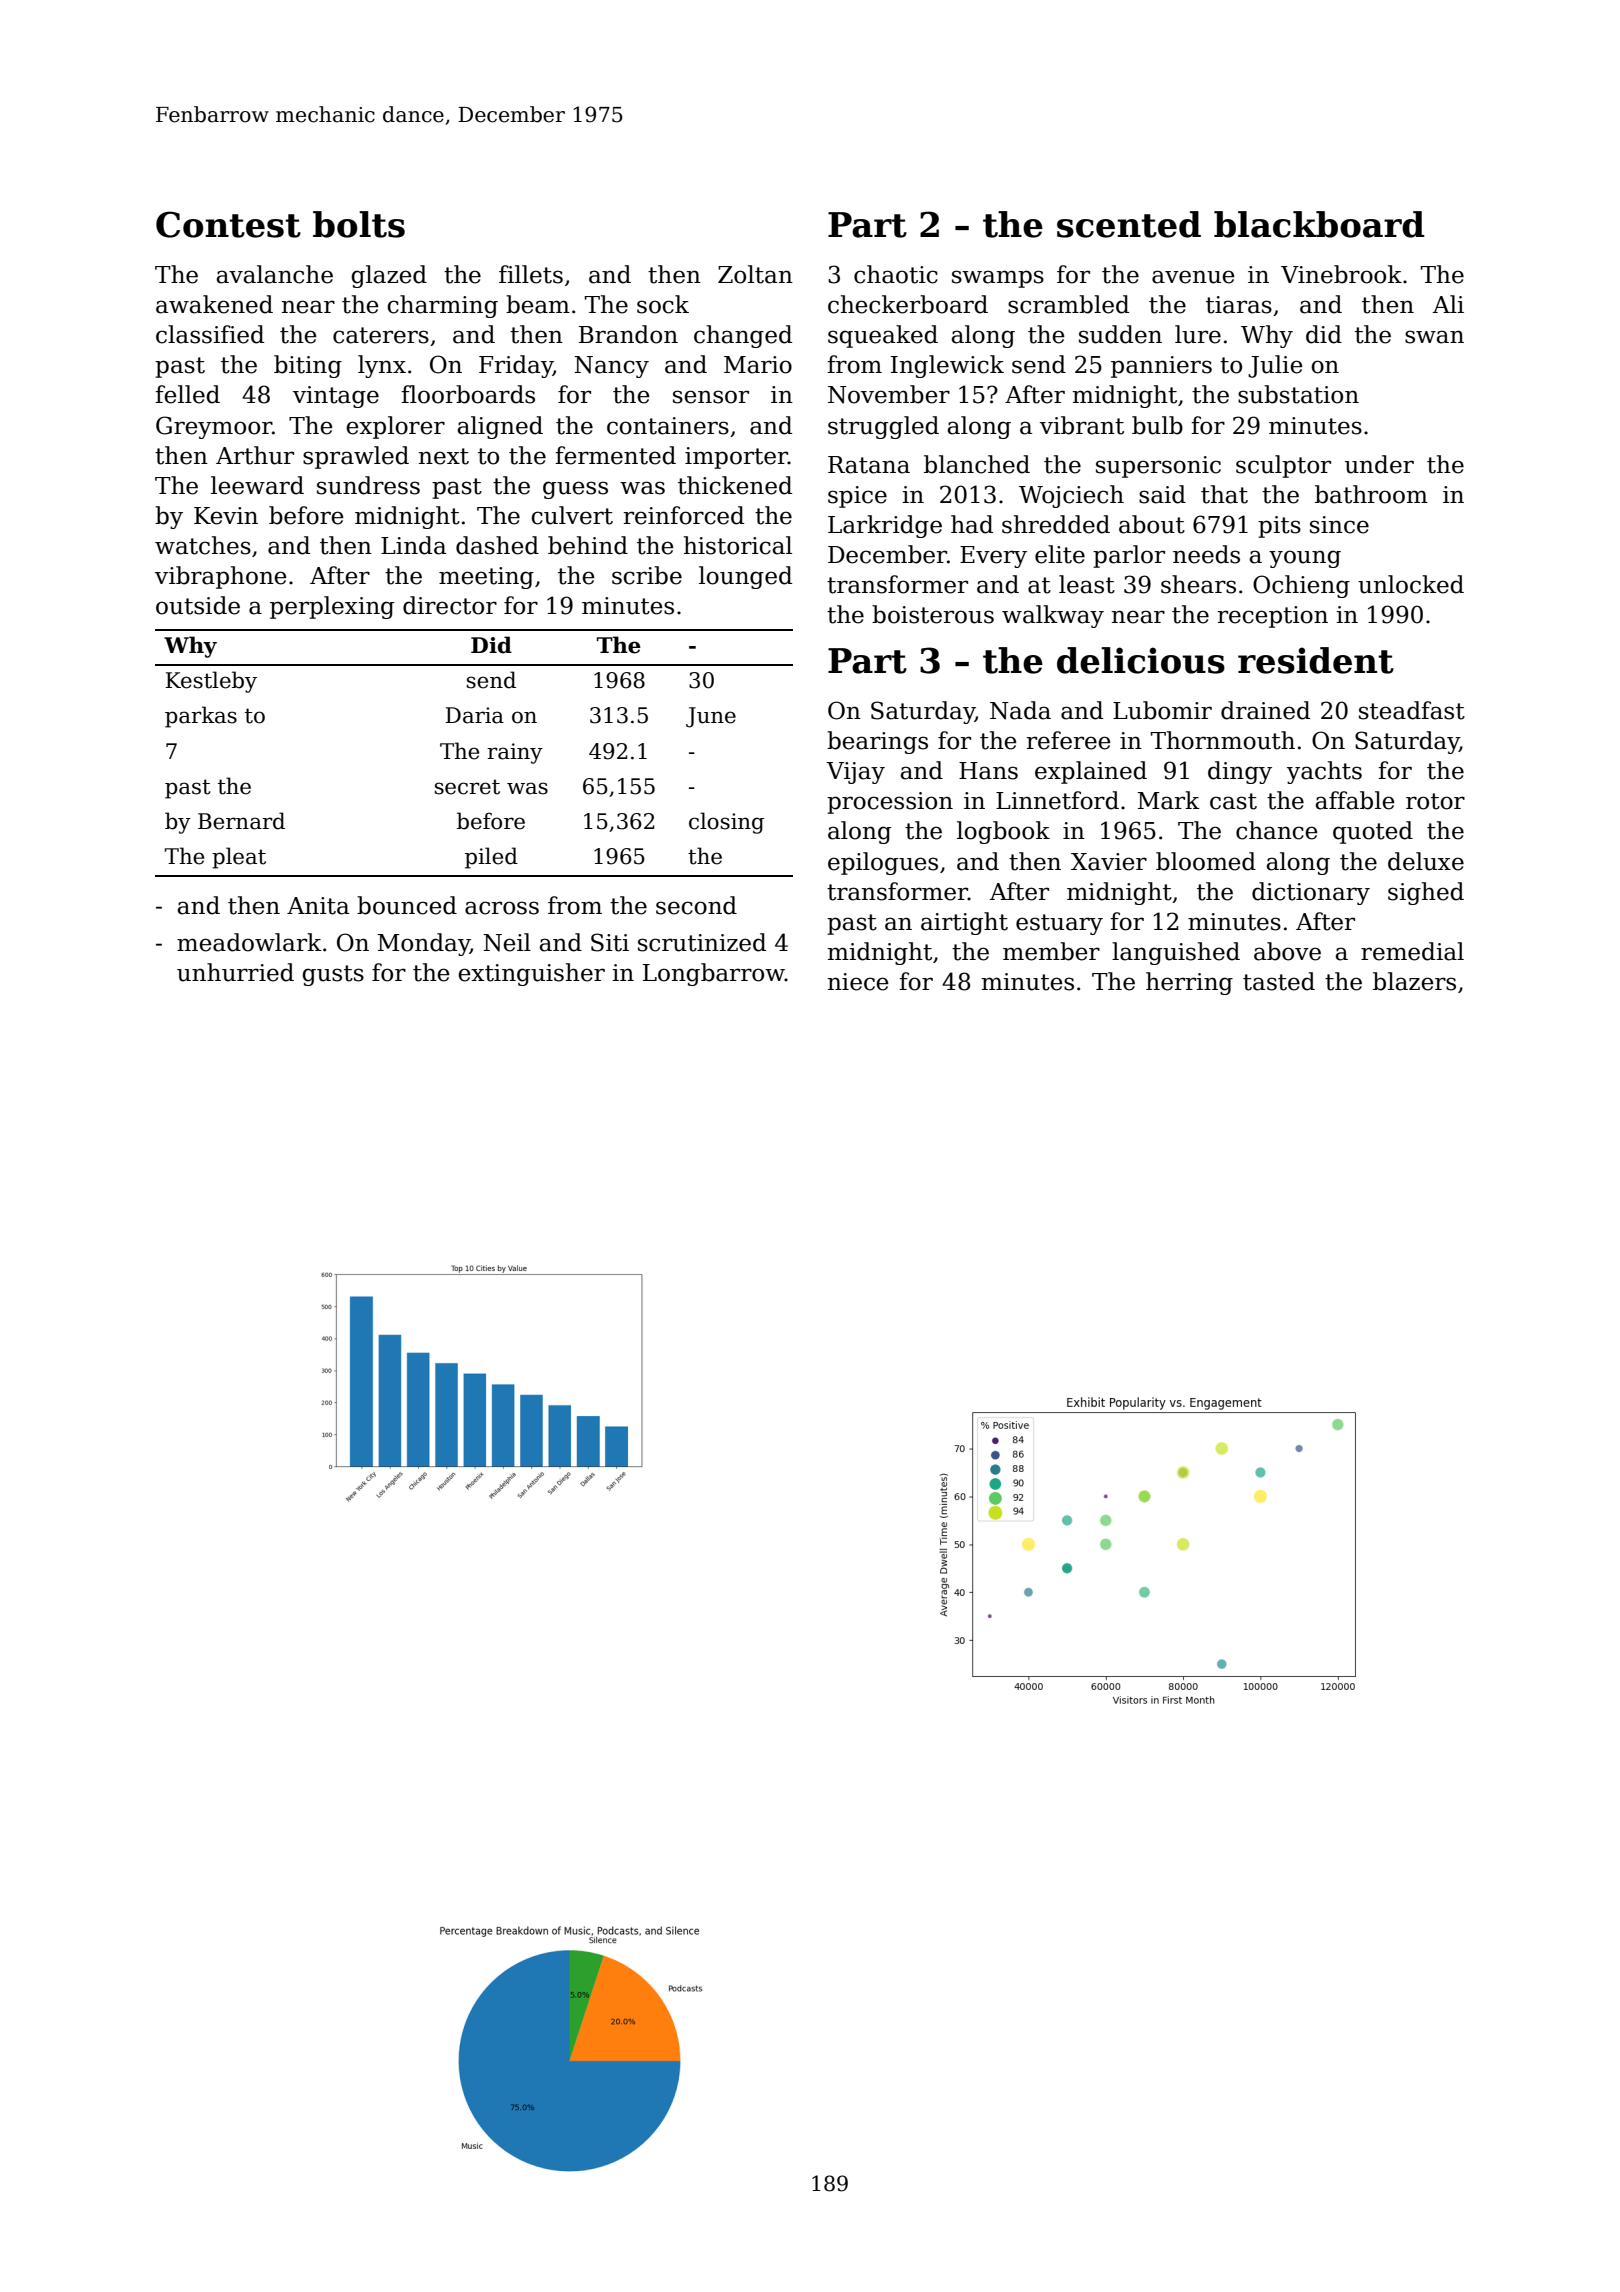  What do you see at coordinates (1319, 224) in the image?
I see `blackboard` at bounding box center [1319, 224].
